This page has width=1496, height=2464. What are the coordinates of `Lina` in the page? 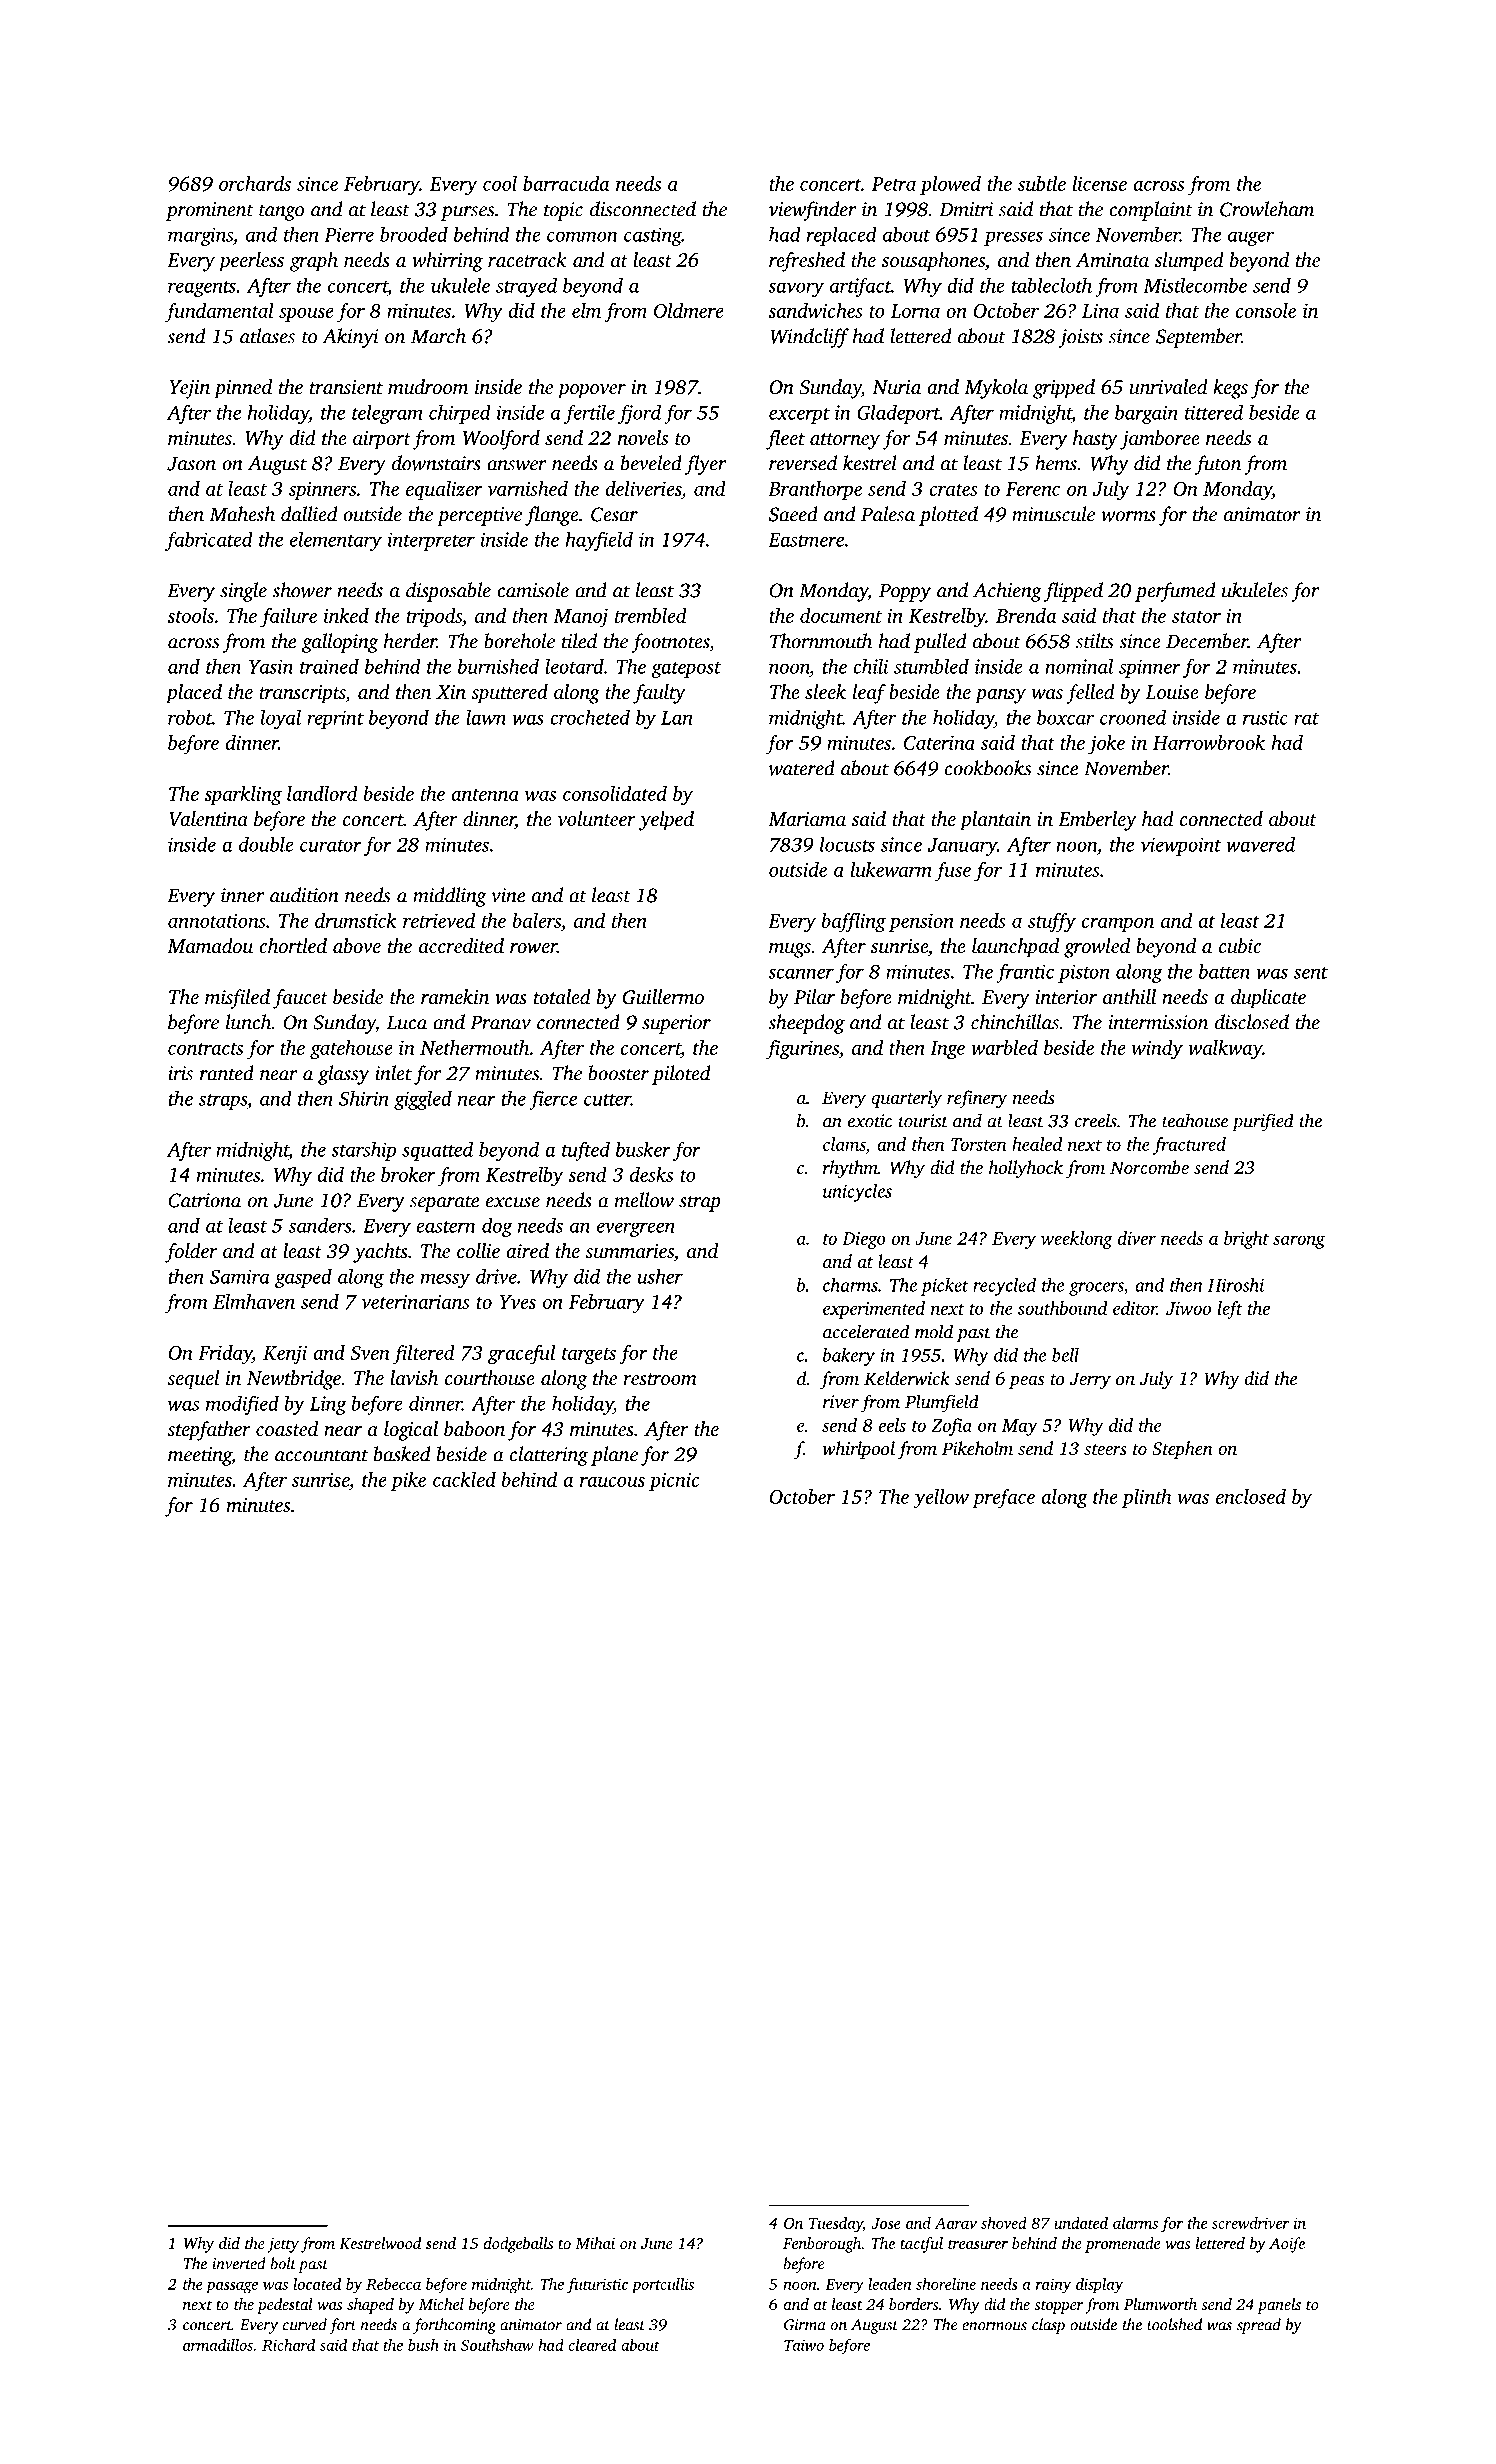 It's located at (1100, 311).
